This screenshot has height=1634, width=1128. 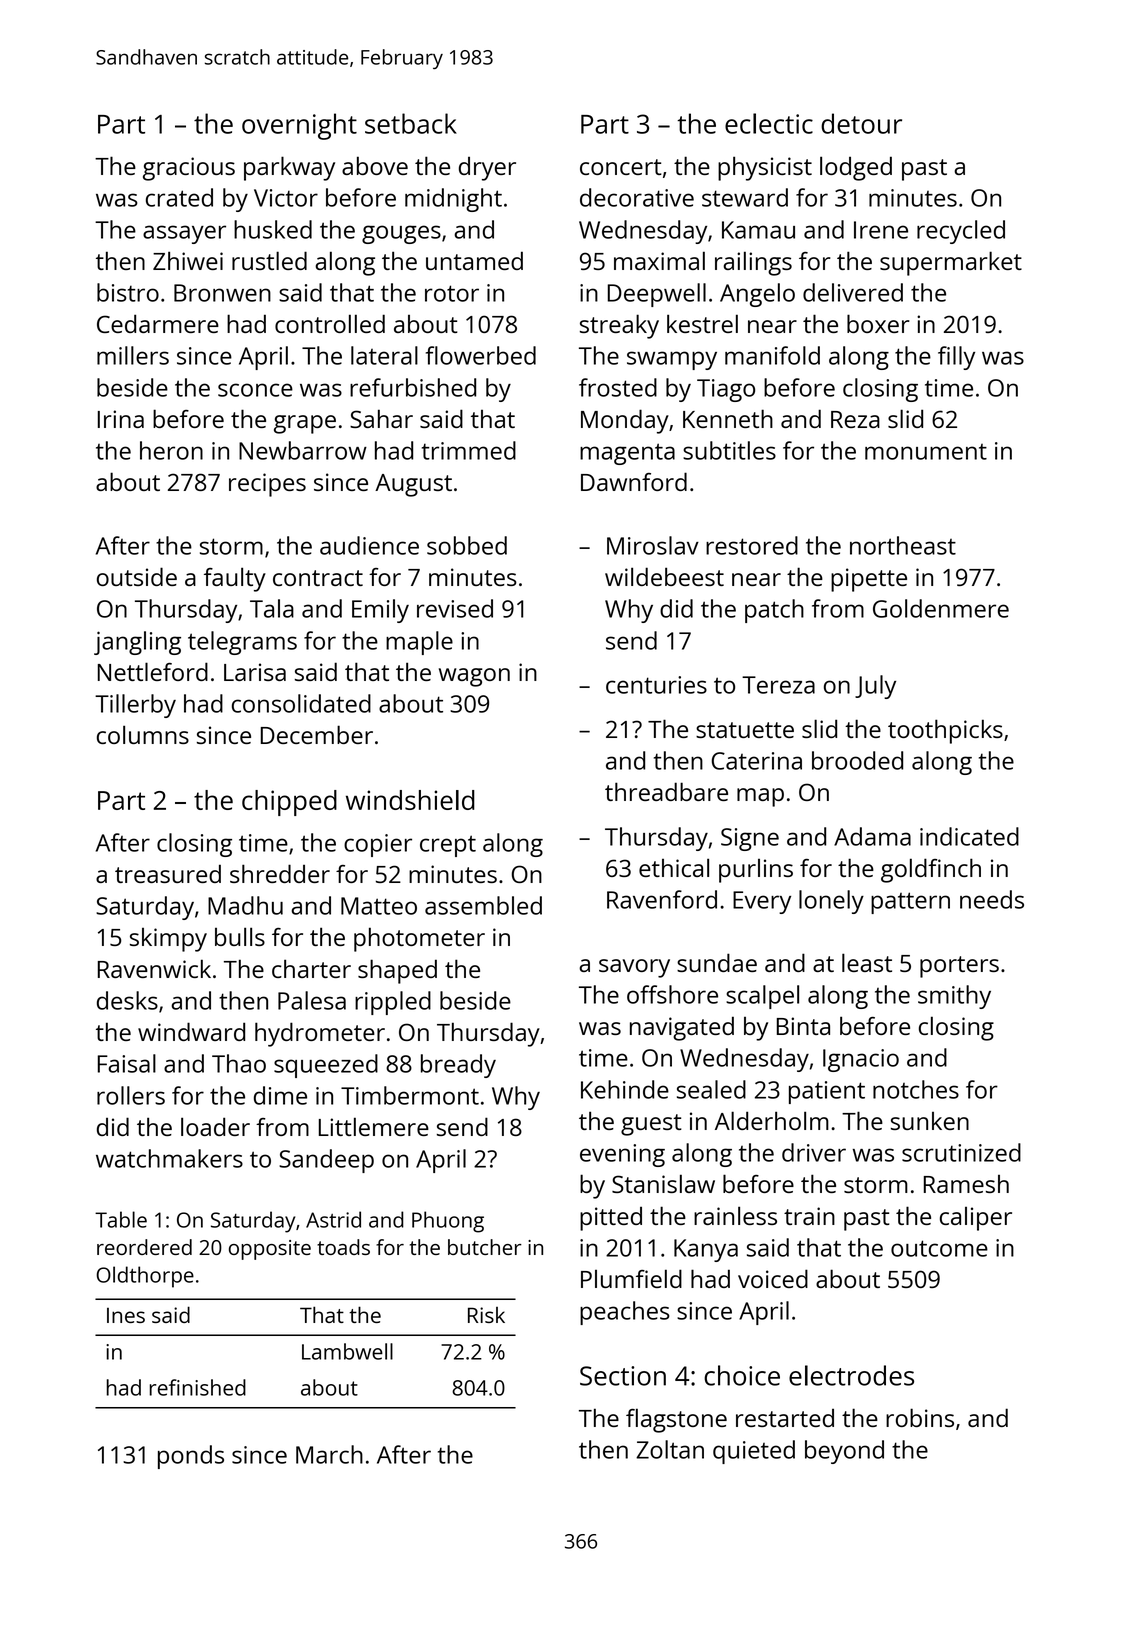 I want to click on eclectic, so click(x=769, y=123).
